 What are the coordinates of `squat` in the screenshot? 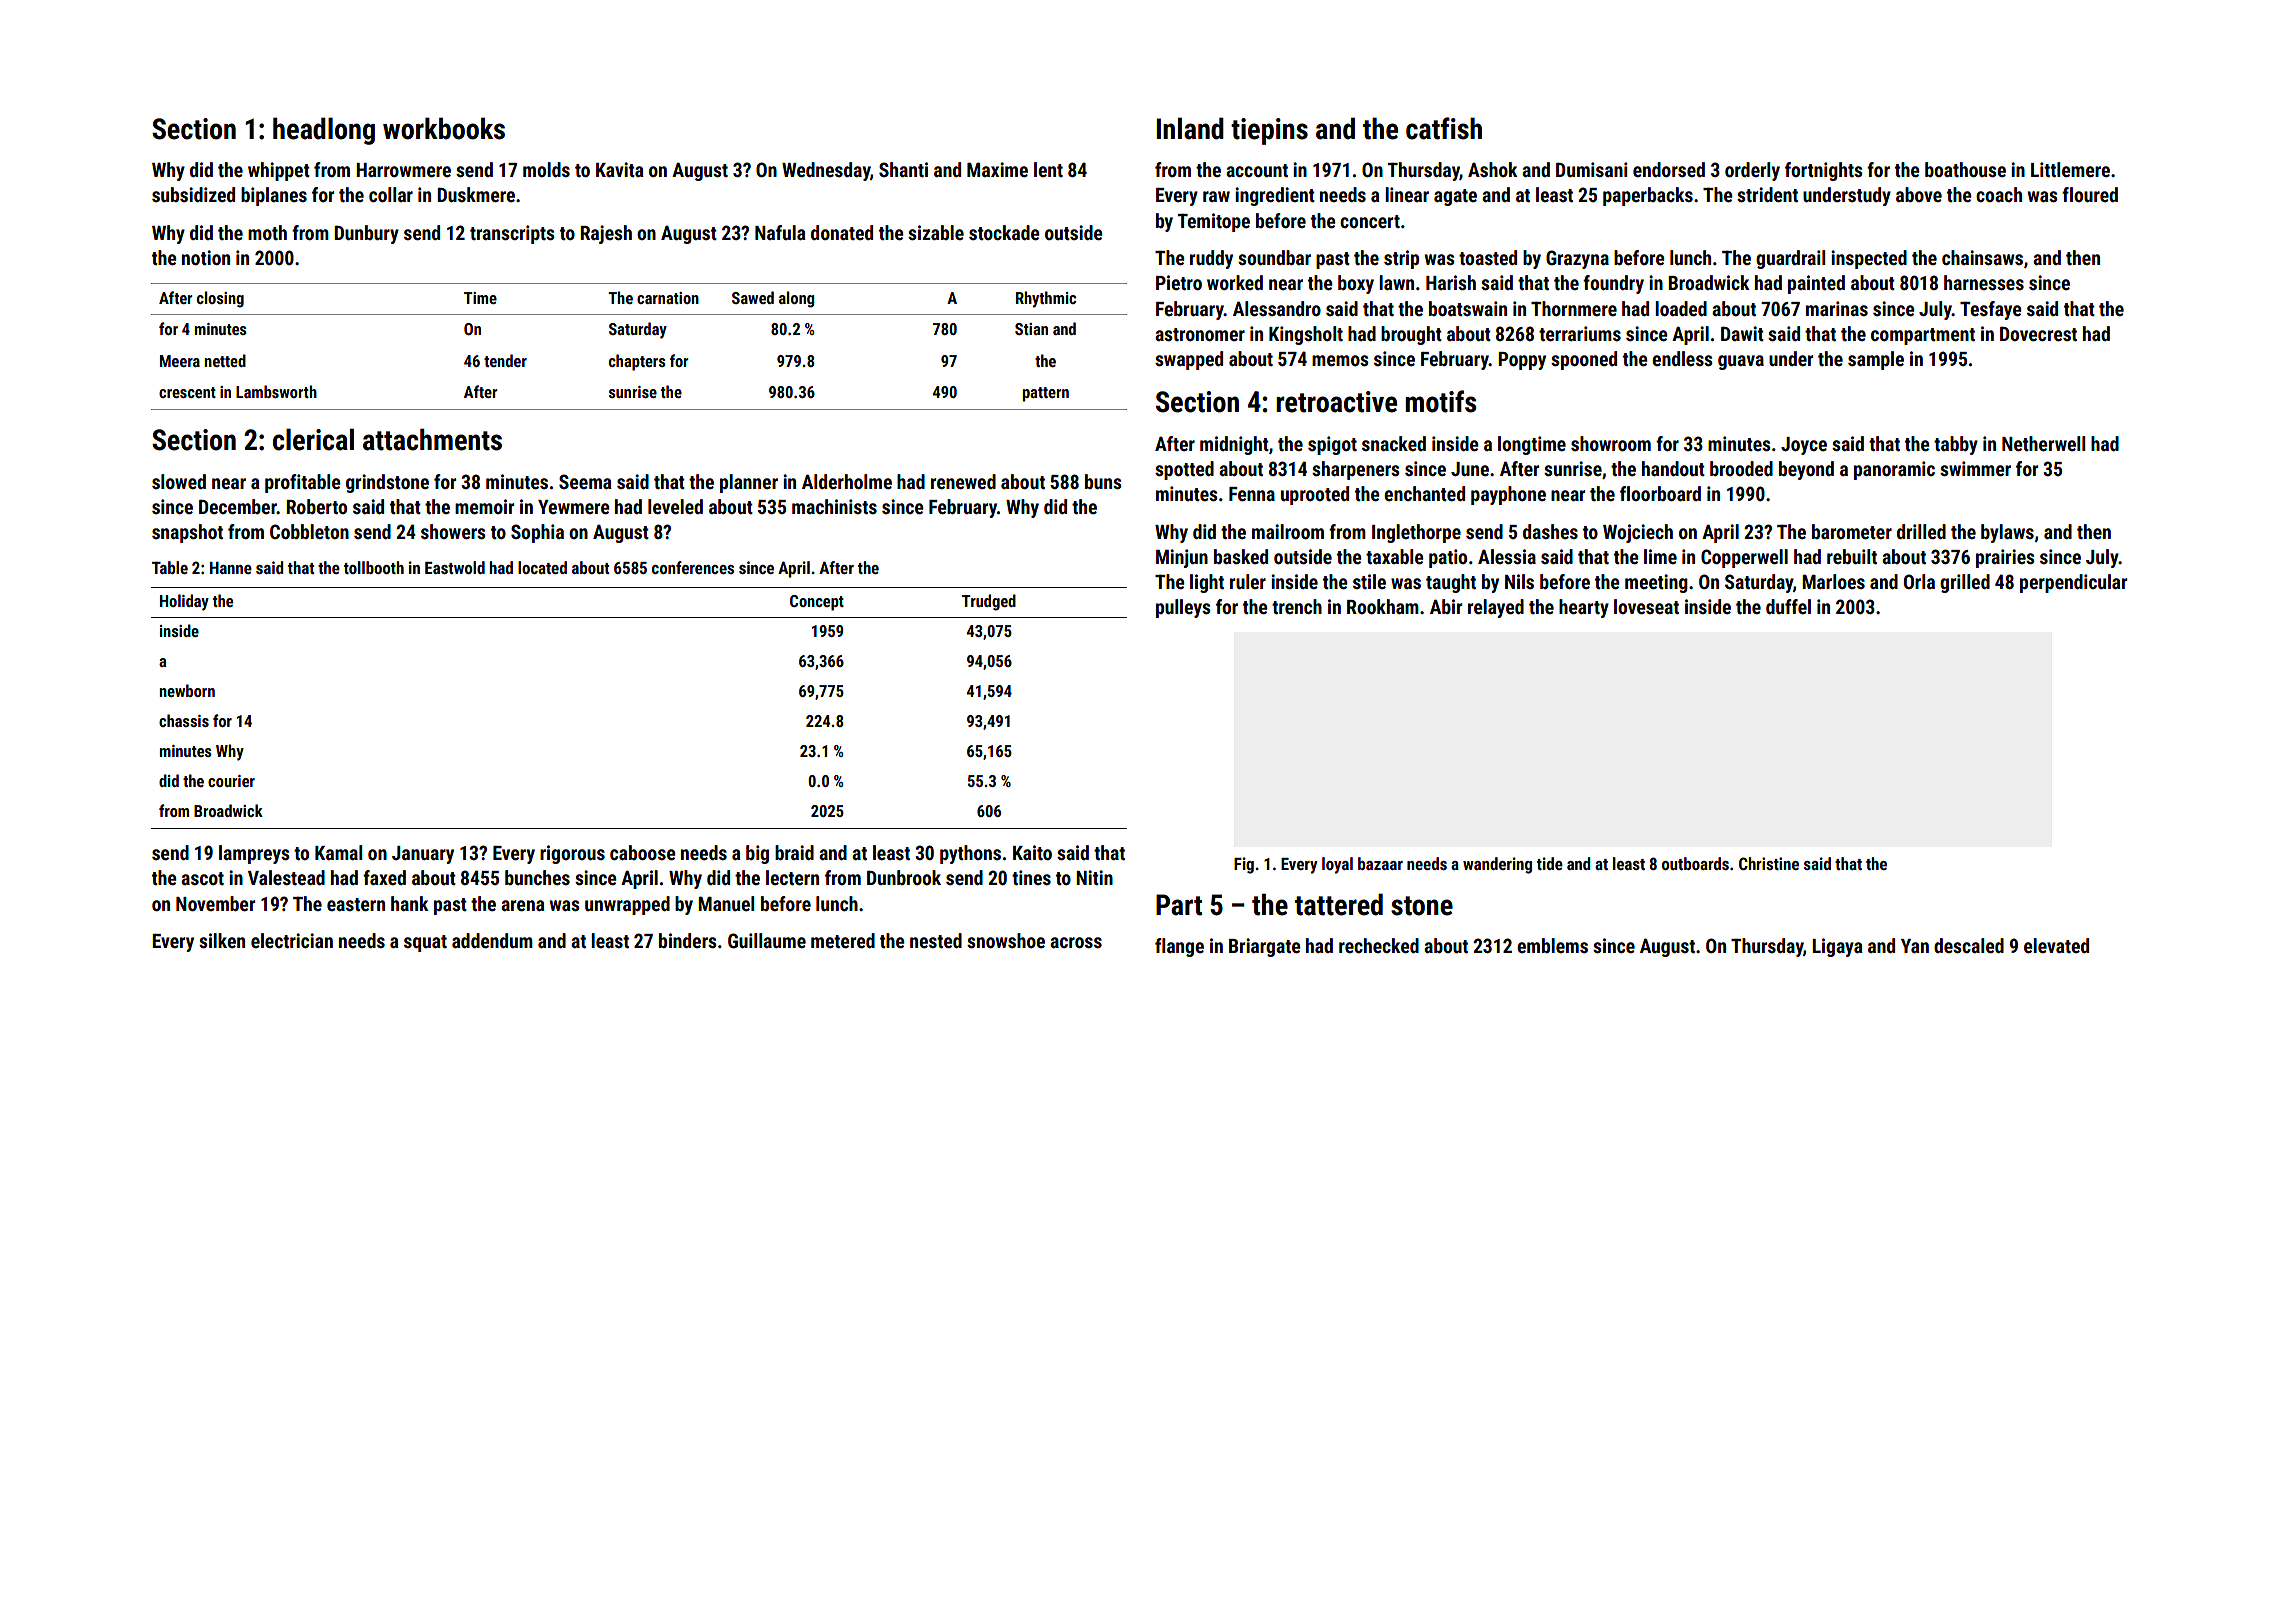 It's located at (425, 943).
